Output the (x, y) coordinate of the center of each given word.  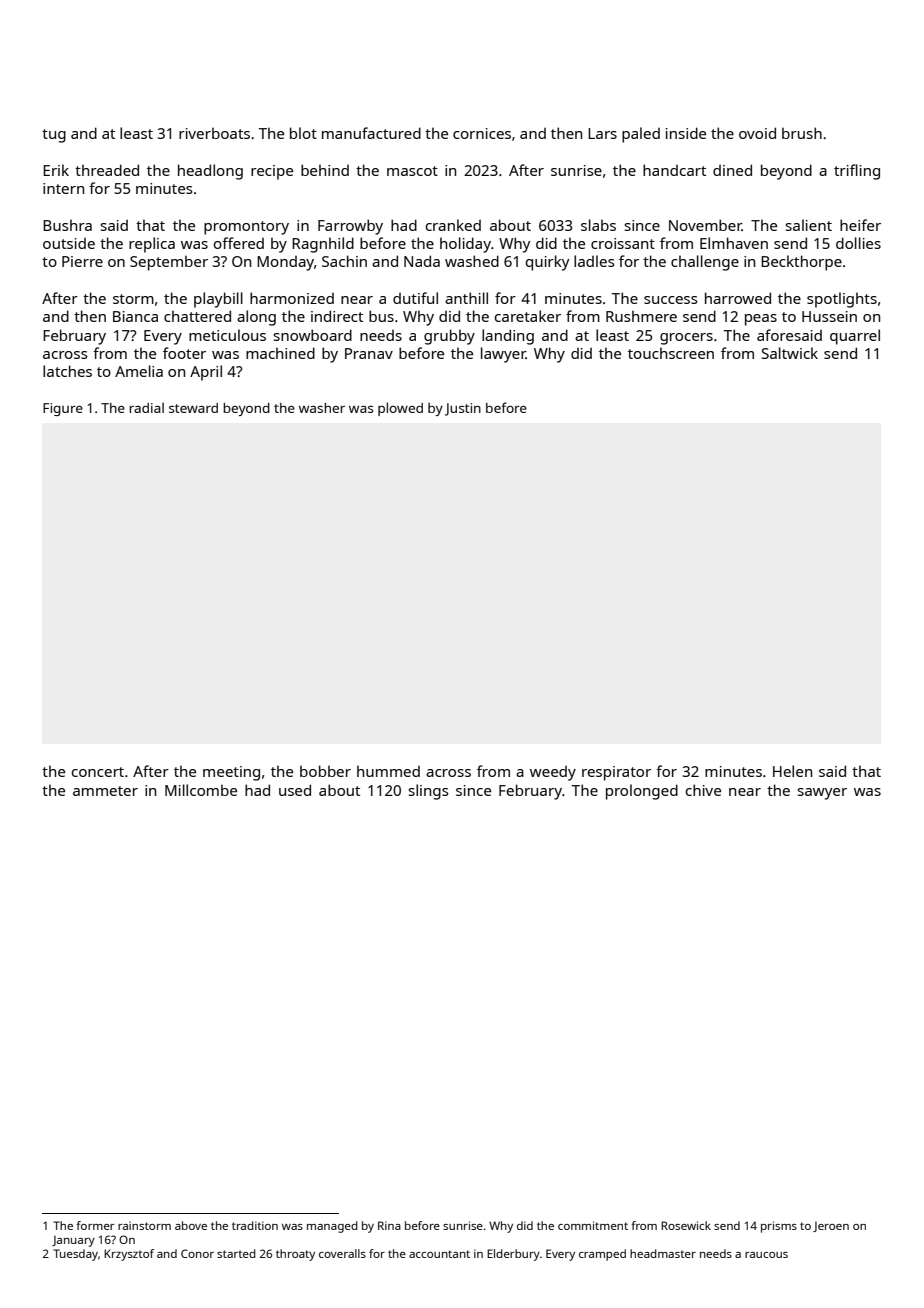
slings (429, 792)
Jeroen (831, 1226)
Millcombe (201, 790)
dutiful (415, 298)
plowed (400, 409)
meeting (231, 773)
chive (703, 790)
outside (69, 243)
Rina (389, 1225)
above (191, 1225)
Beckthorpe (801, 263)
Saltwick (790, 353)
